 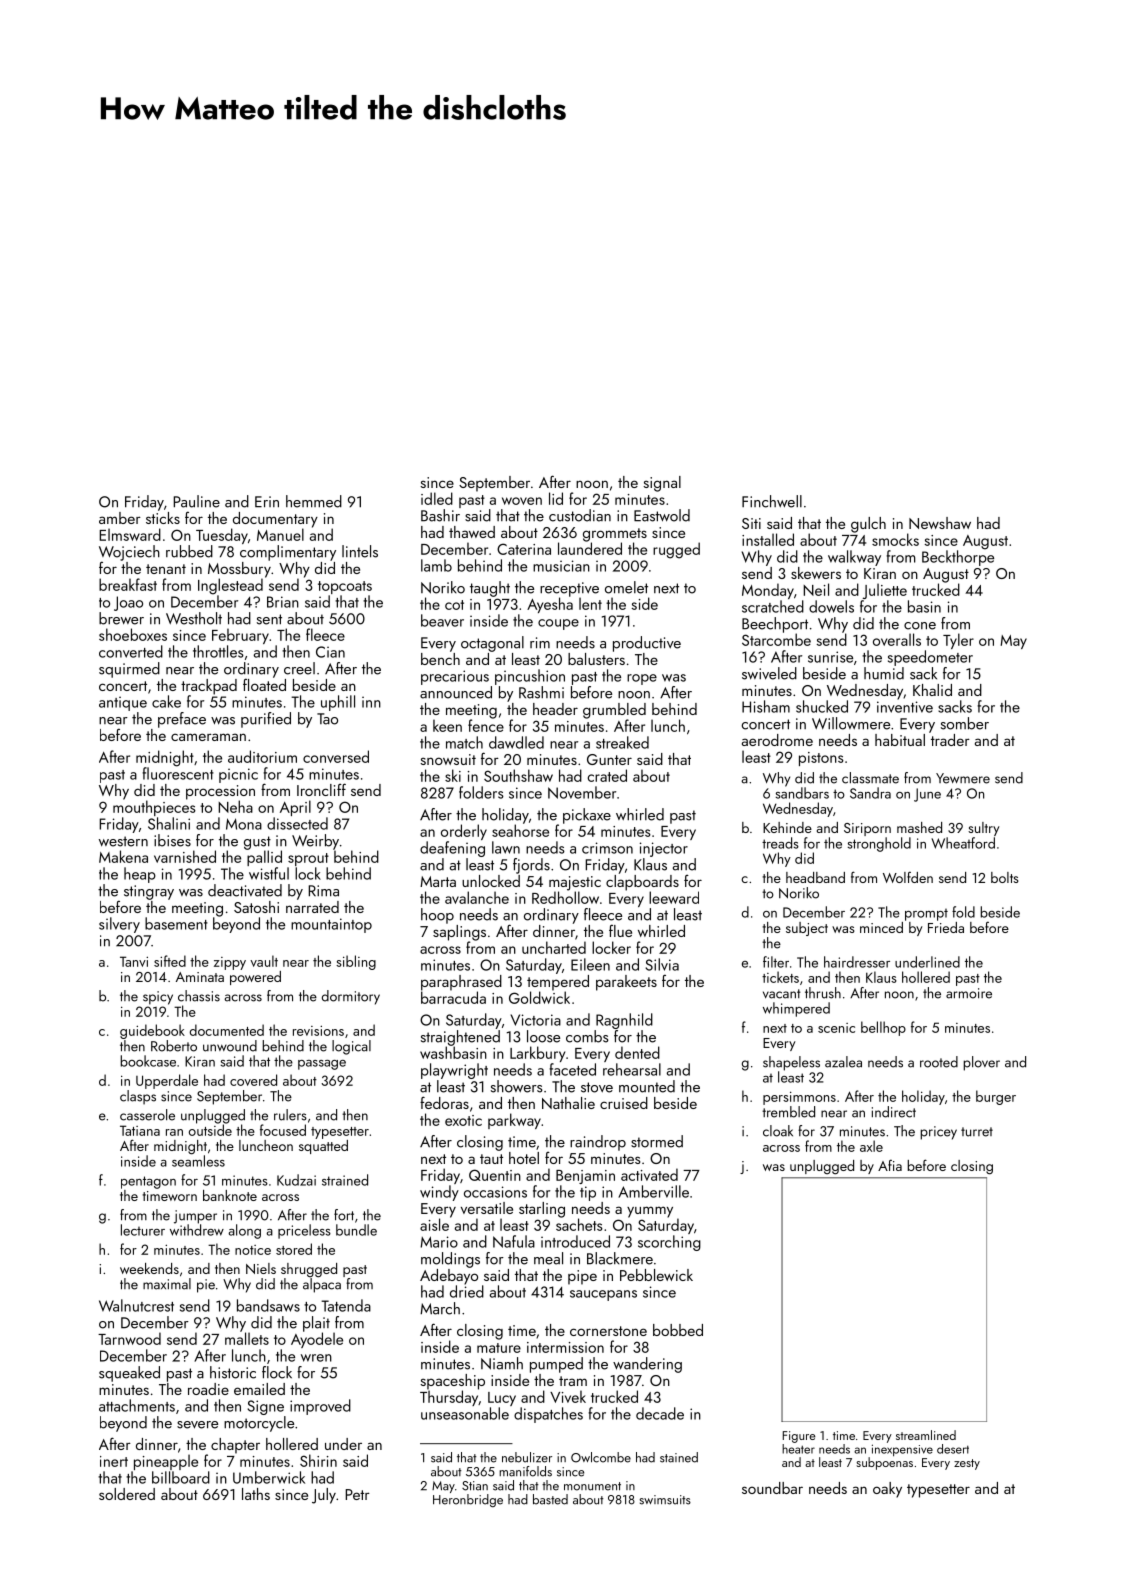 I want to click on sticks, so click(x=163, y=518).
